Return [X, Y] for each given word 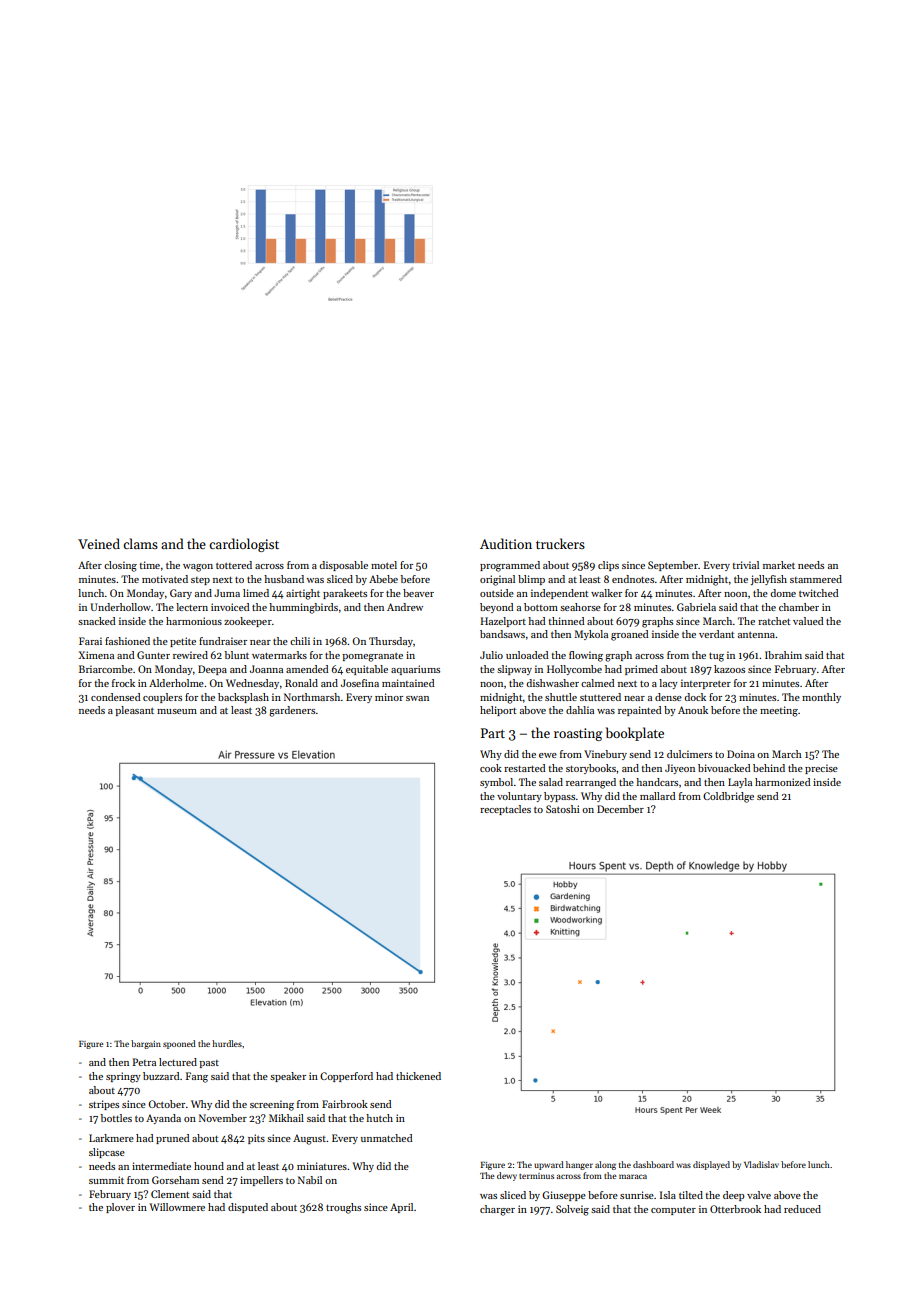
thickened [418, 1076]
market [779, 565]
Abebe [383, 579]
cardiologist [244, 545]
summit [106, 1180]
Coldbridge [728, 797]
